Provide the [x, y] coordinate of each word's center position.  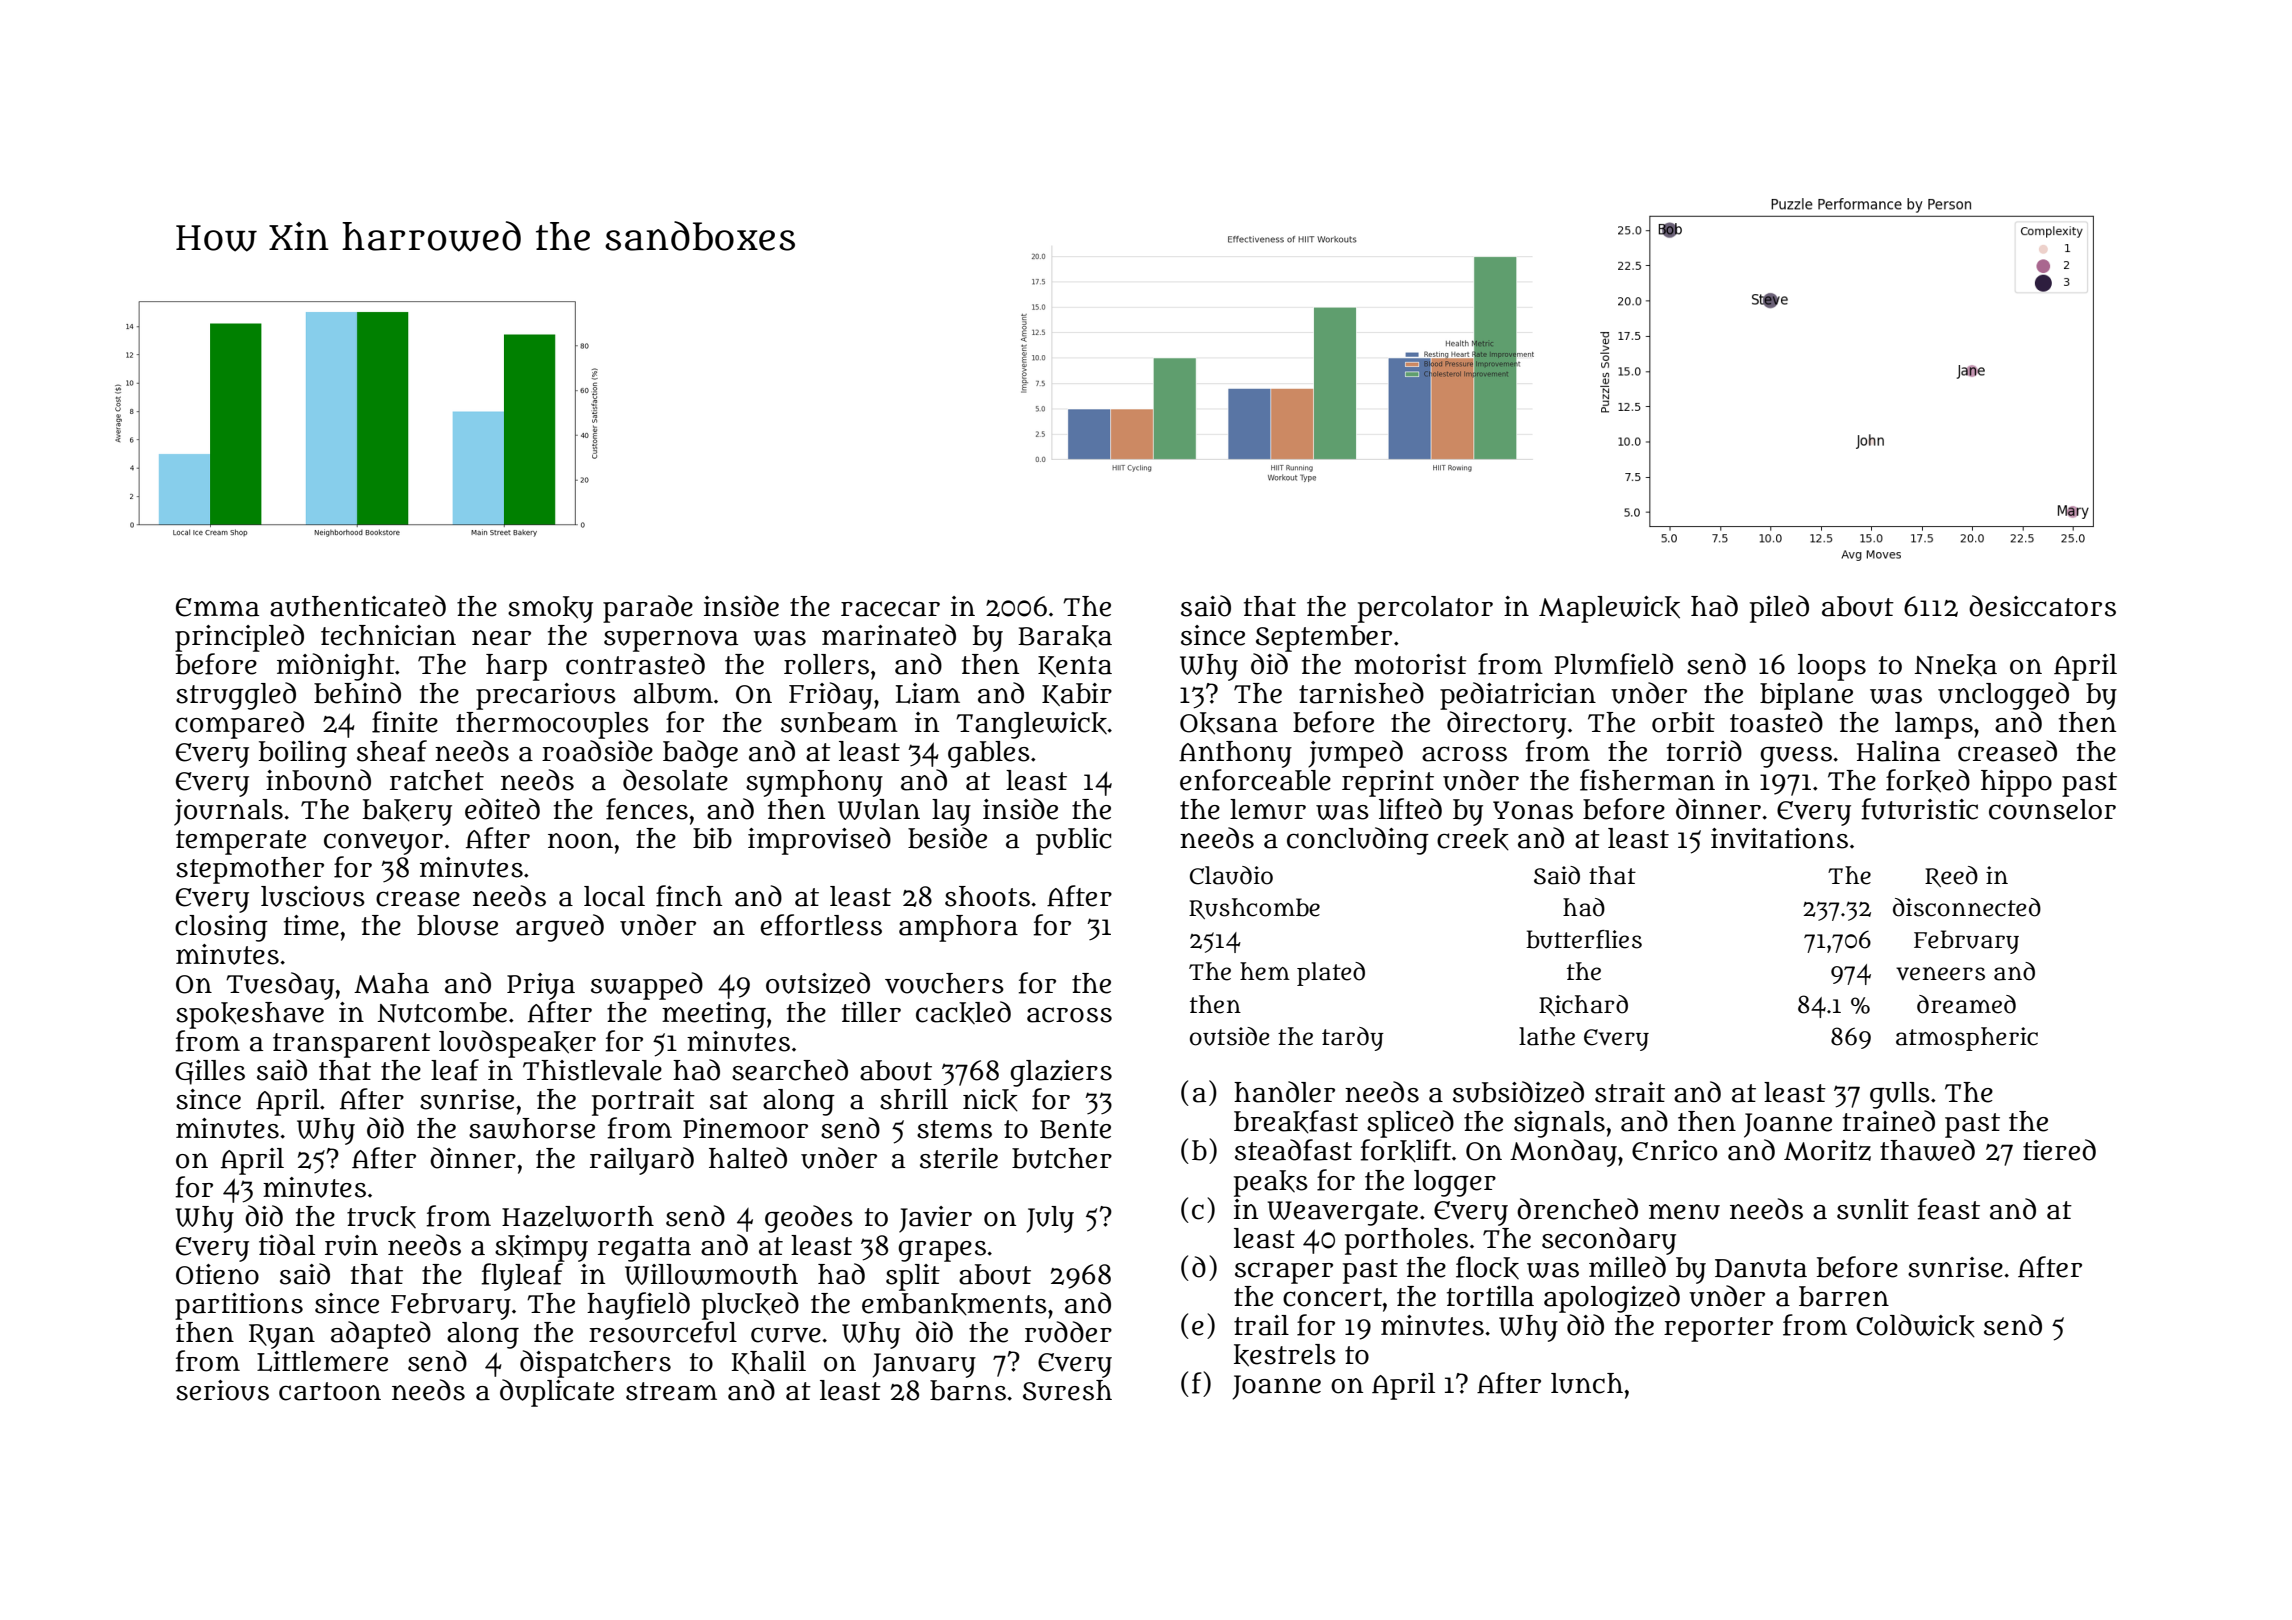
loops [1832, 667]
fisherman [1647, 780]
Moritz [1827, 1150]
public [1073, 841]
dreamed [1966, 1004]
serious [222, 1390]
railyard [642, 1161]
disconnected [1967, 907]
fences [647, 809]
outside [1230, 1036]
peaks [1271, 1183]
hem [1265, 971]
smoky [550, 609]
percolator [1425, 609]
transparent [352, 1045]
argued [560, 928]
